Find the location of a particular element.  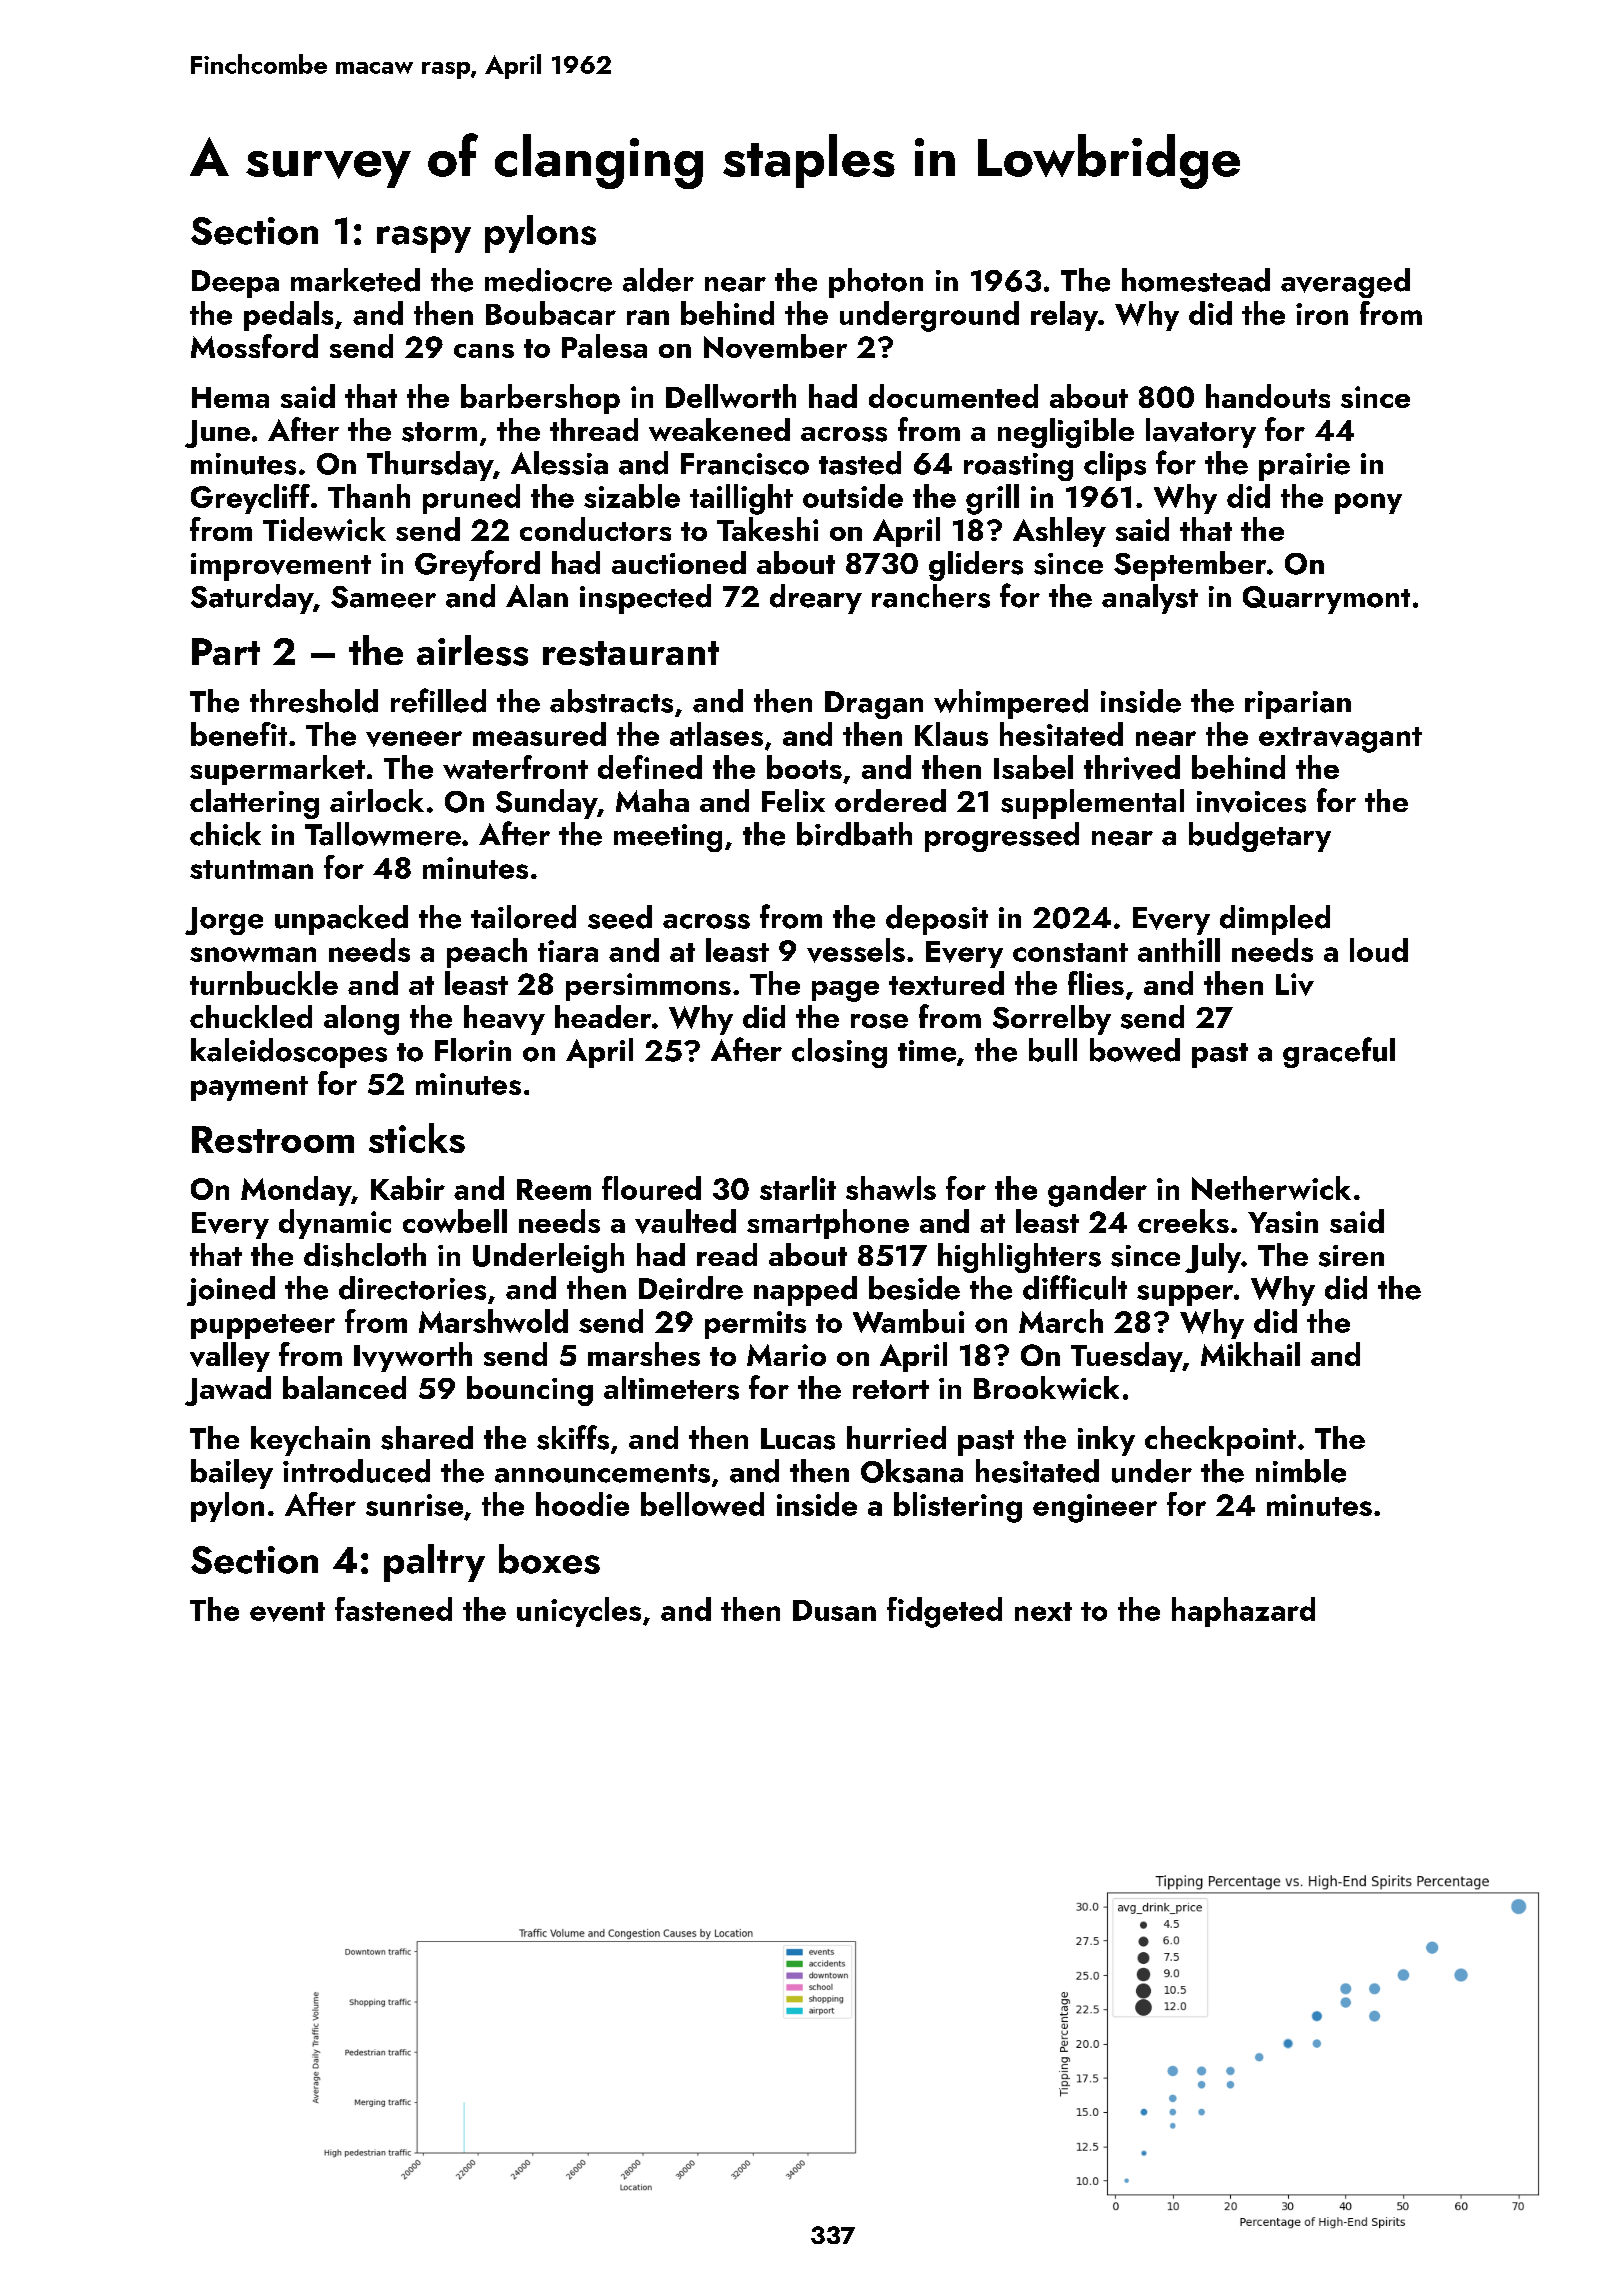

loud is located at coordinates (1379, 950).
